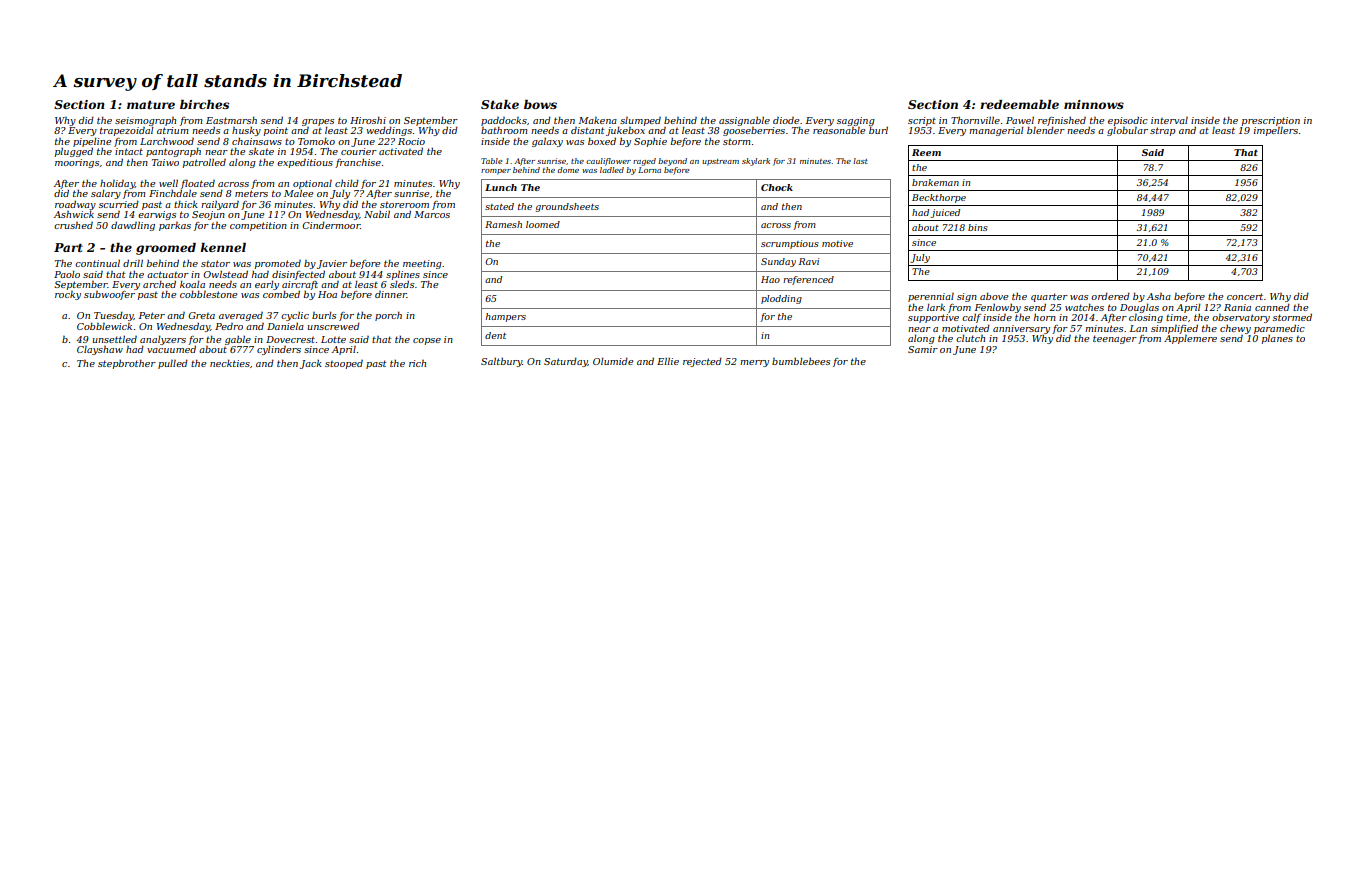  I want to click on Jack, so click(311, 364).
